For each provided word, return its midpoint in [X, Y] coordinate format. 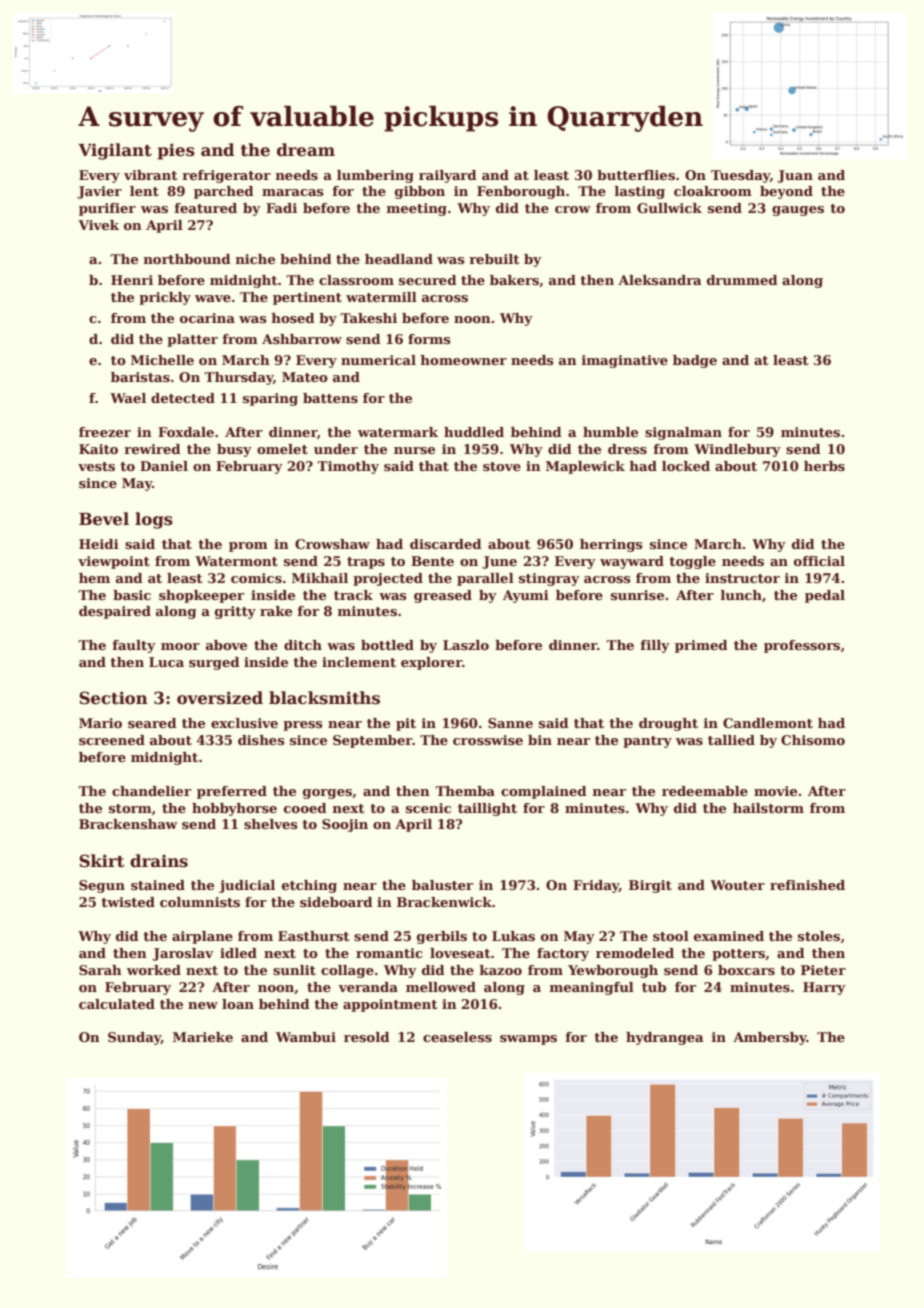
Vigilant [115, 151]
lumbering [375, 176]
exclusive [244, 723]
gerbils [442, 937]
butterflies [636, 175]
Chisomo [813, 740]
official [819, 561]
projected [388, 579]
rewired [152, 449]
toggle [692, 562]
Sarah [100, 970]
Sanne [510, 723]
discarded [446, 544]
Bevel [104, 519]
